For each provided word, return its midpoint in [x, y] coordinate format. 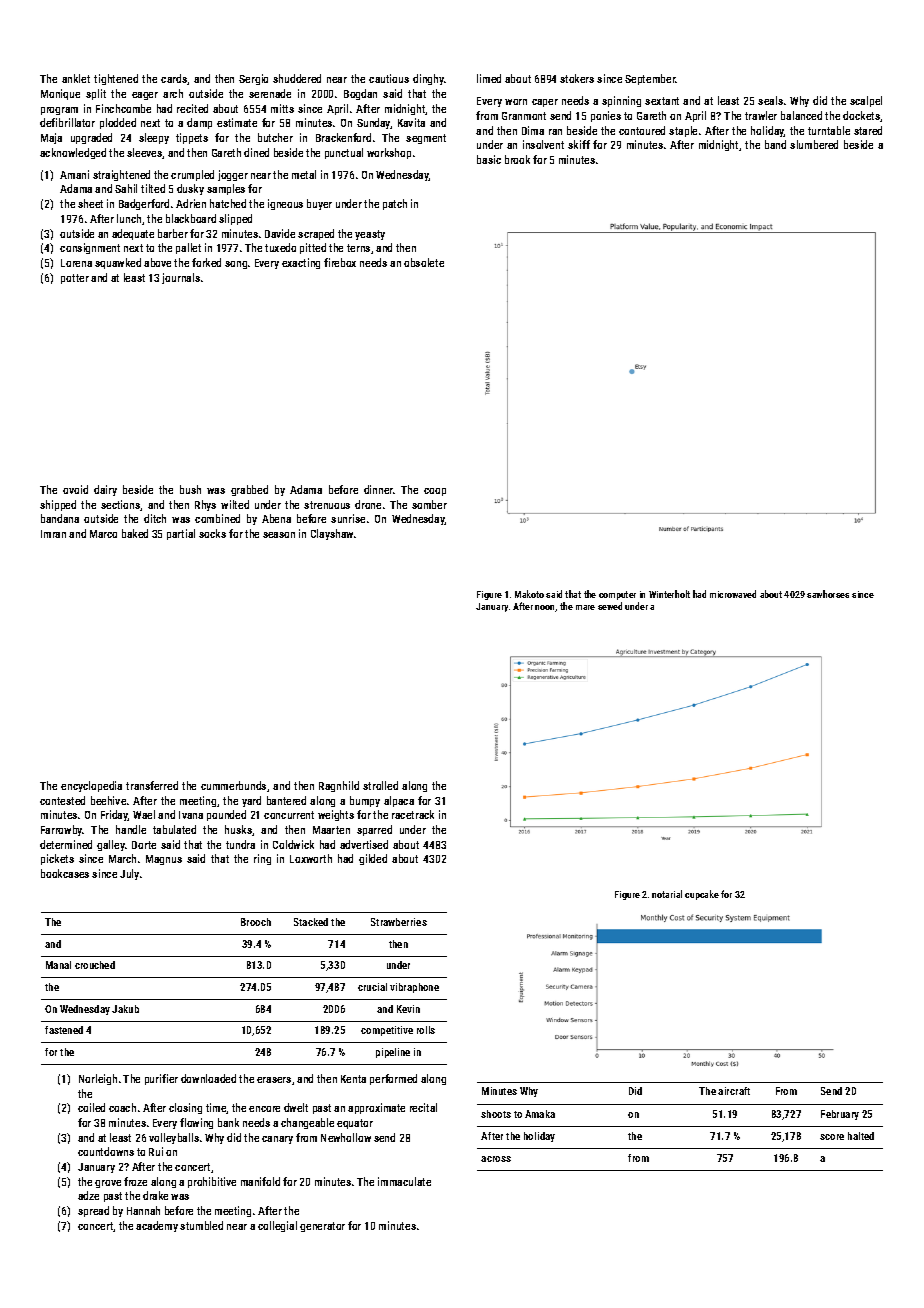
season [279, 535]
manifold [260, 1181]
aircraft [734, 1091]
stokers [577, 78]
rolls [426, 1030]
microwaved [733, 594]
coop [435, 492]
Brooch [256, 922]
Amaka [540, 1114]
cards [174, 78]
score [832, 1137]
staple [683, 131]
